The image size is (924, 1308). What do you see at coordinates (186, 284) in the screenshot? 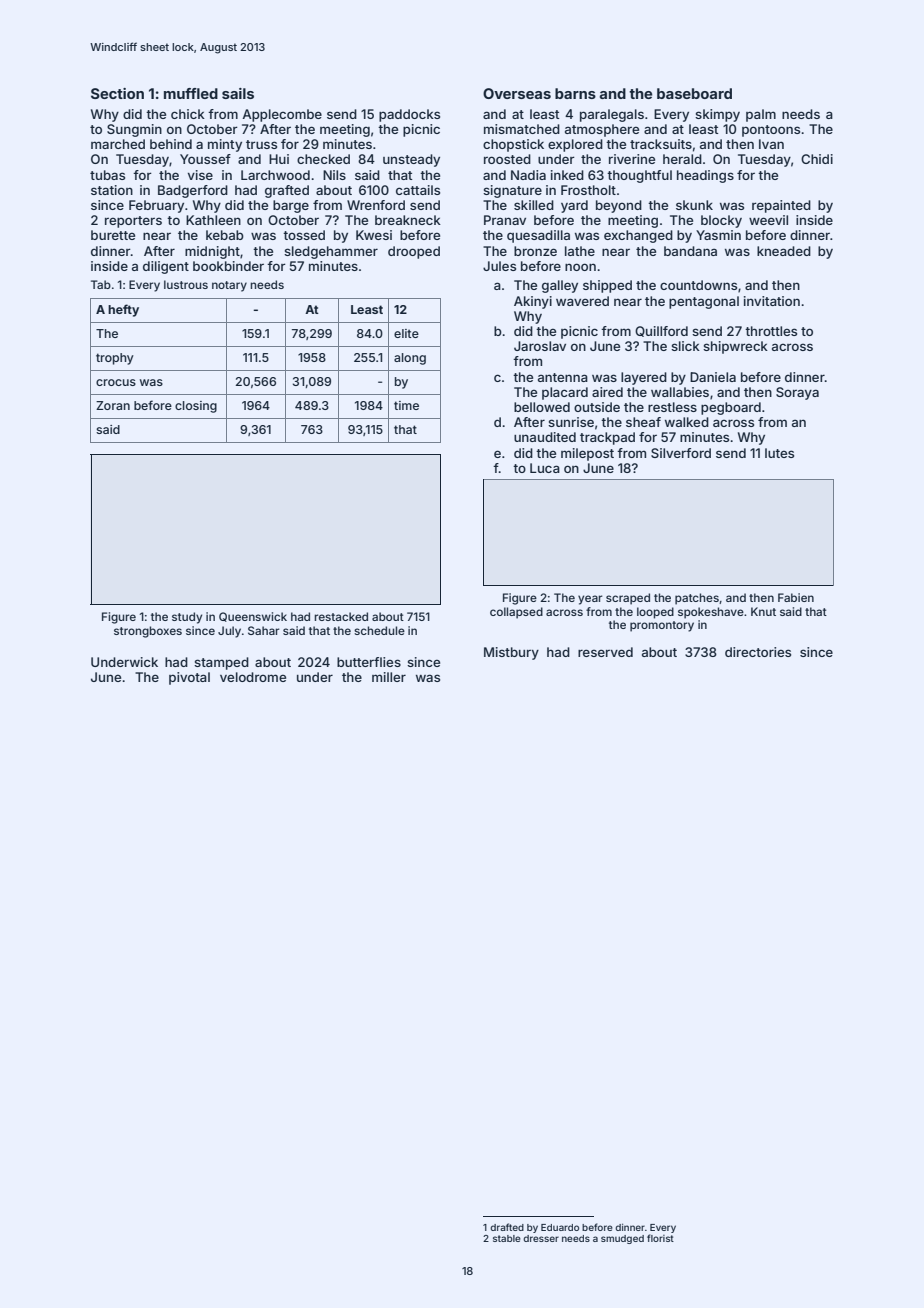
I see `lustrous` at bounding box center [186, 284].
